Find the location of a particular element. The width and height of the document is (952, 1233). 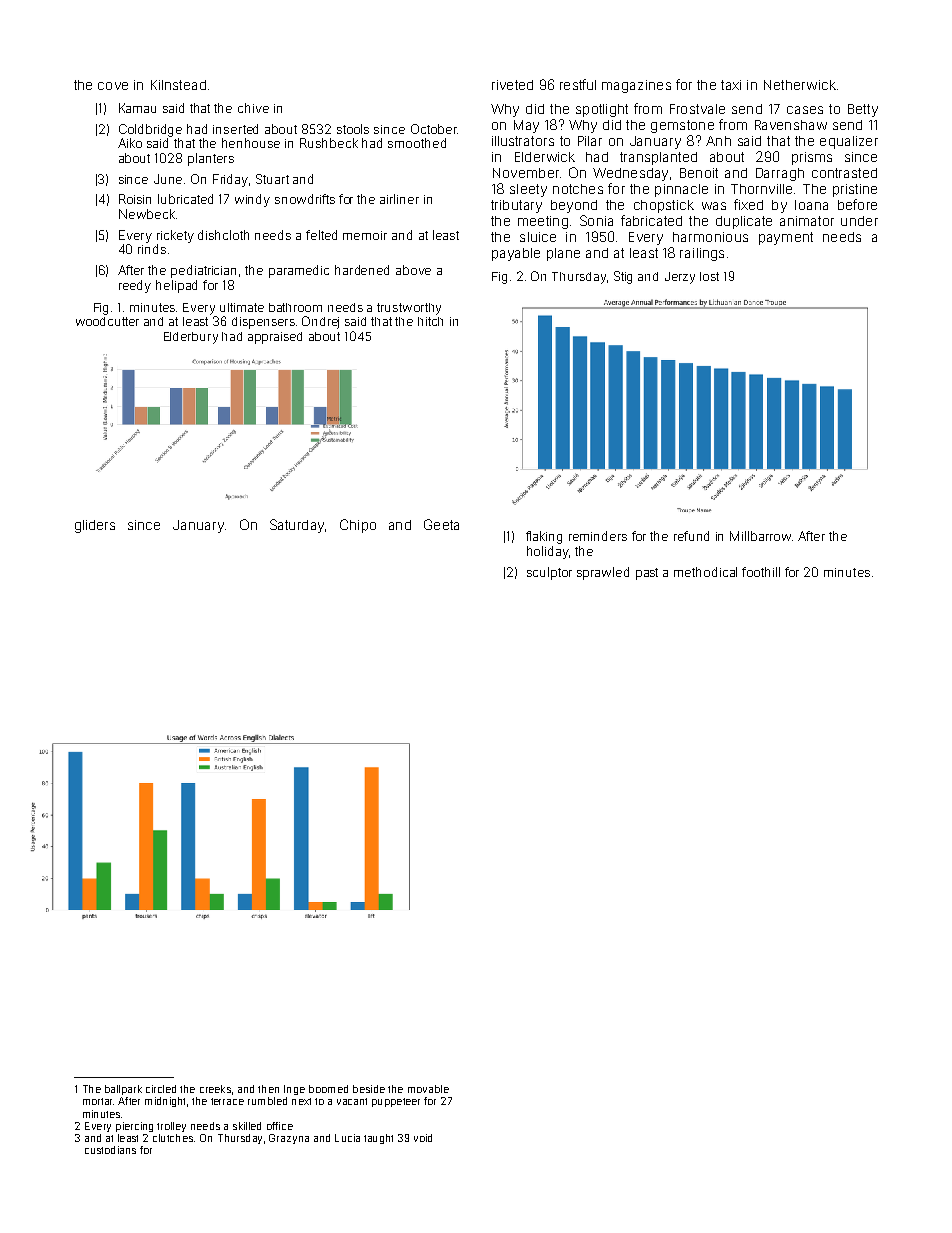

Kilnstead is located at coordinates (178, 85).
